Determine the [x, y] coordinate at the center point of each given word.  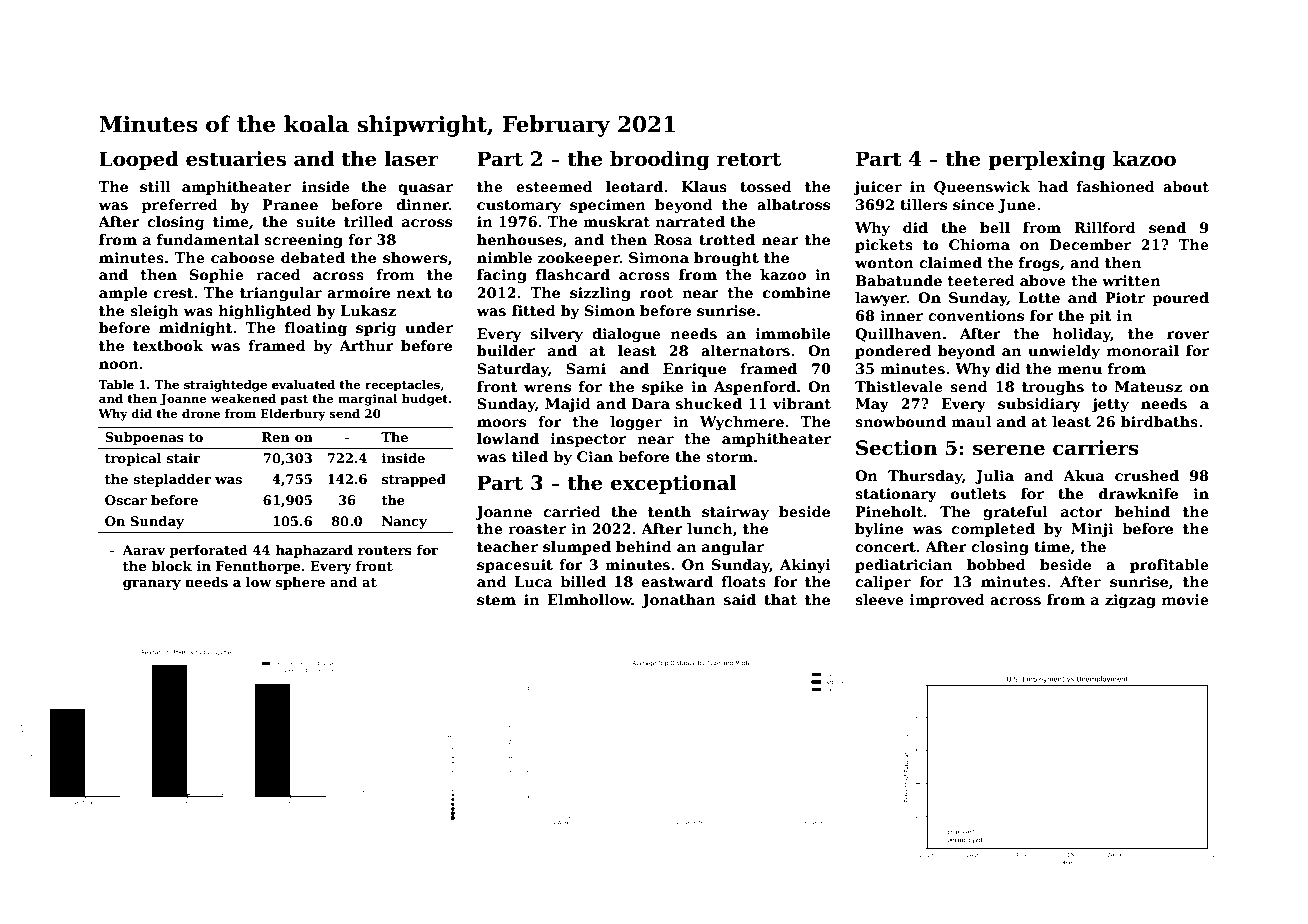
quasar [425, 189]
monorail [1143, 350]
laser [411, 159]
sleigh [154, 312]
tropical [133, 459]
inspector [588, 440]
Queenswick [982, 188]
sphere [300, 583]
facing [502, 276]
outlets [978, 493]
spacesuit [515, 566]
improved [947, 601]
